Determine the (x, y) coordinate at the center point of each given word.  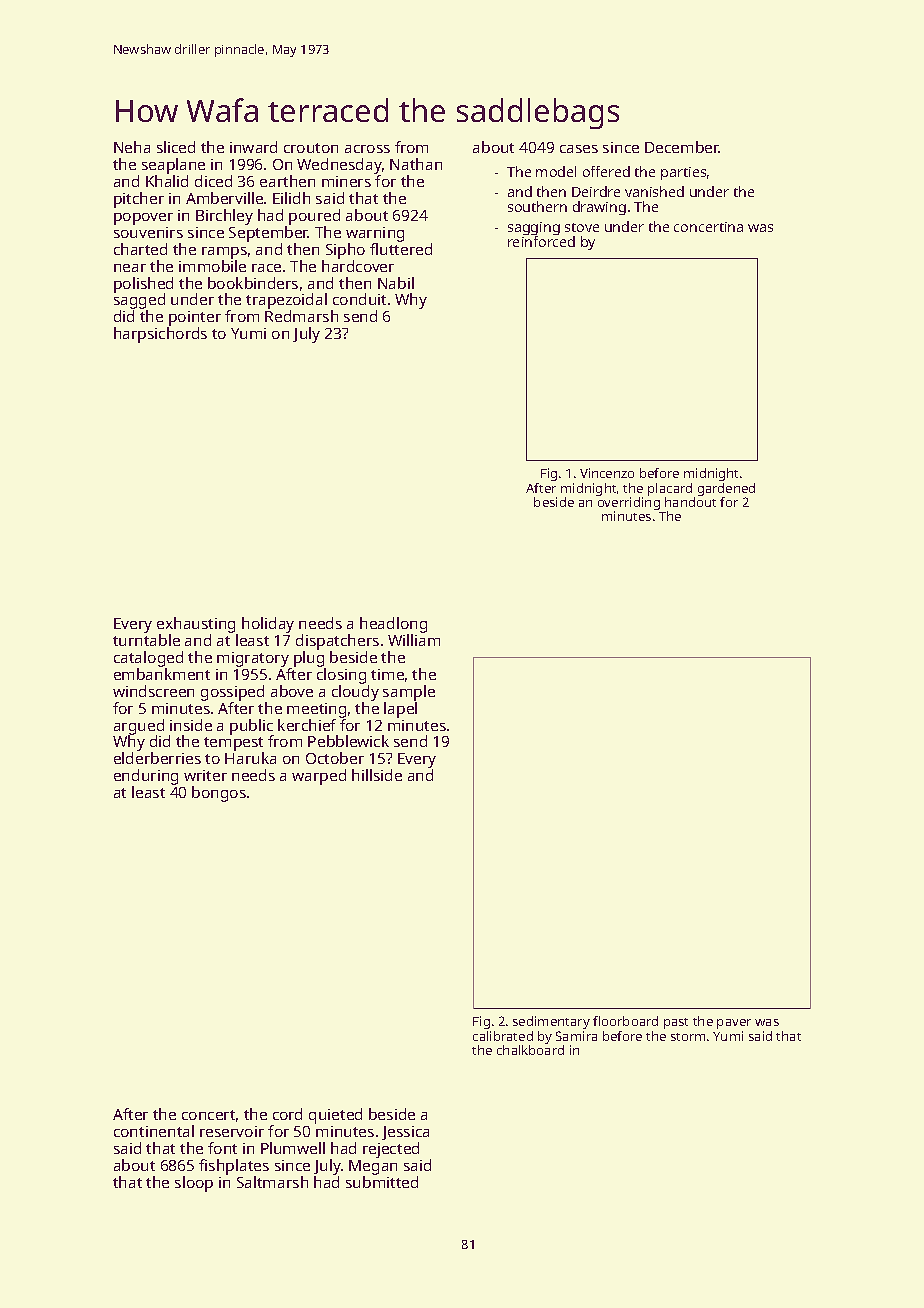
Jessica (405, 1133)
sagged (139, 301)
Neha (132, 147)
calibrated (503, 1036)
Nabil (396, 283)
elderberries (157, 758)
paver (734, 1024)
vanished (654, 191)
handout (690, 502)
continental (154, 1131)
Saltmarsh (272, 1182)
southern (537, 206)
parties (683, 173)
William (414, 640)
